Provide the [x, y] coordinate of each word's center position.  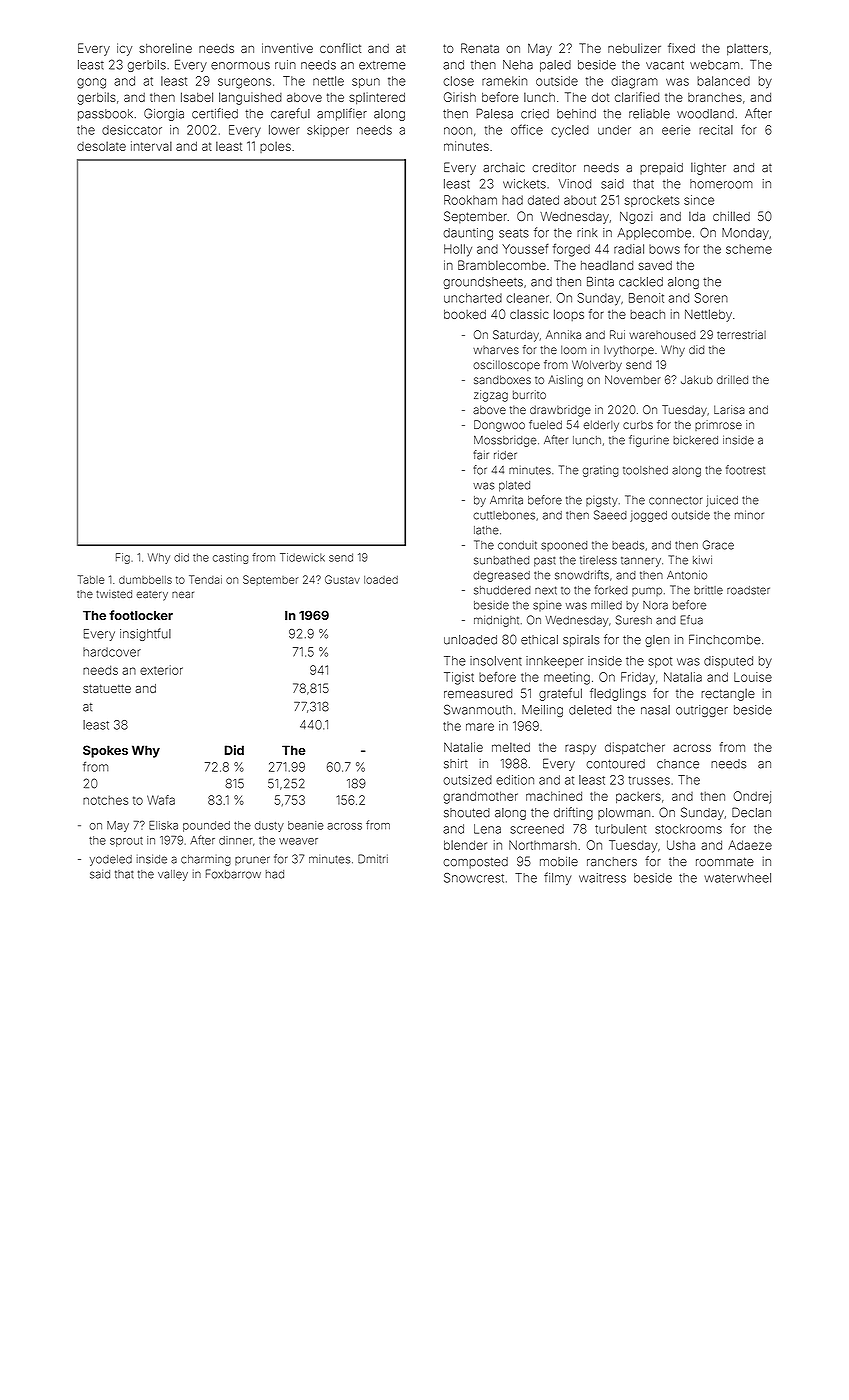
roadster [748, 590]
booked [465, 314]
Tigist [459, 678]
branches [715, 97]
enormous [240, 66]
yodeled [111, 860]
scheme [749, 249]
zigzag [491, 396]
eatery [152, 596]
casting [230, 558]
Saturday [516, 336]
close [458, 81]
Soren [711, 298]
